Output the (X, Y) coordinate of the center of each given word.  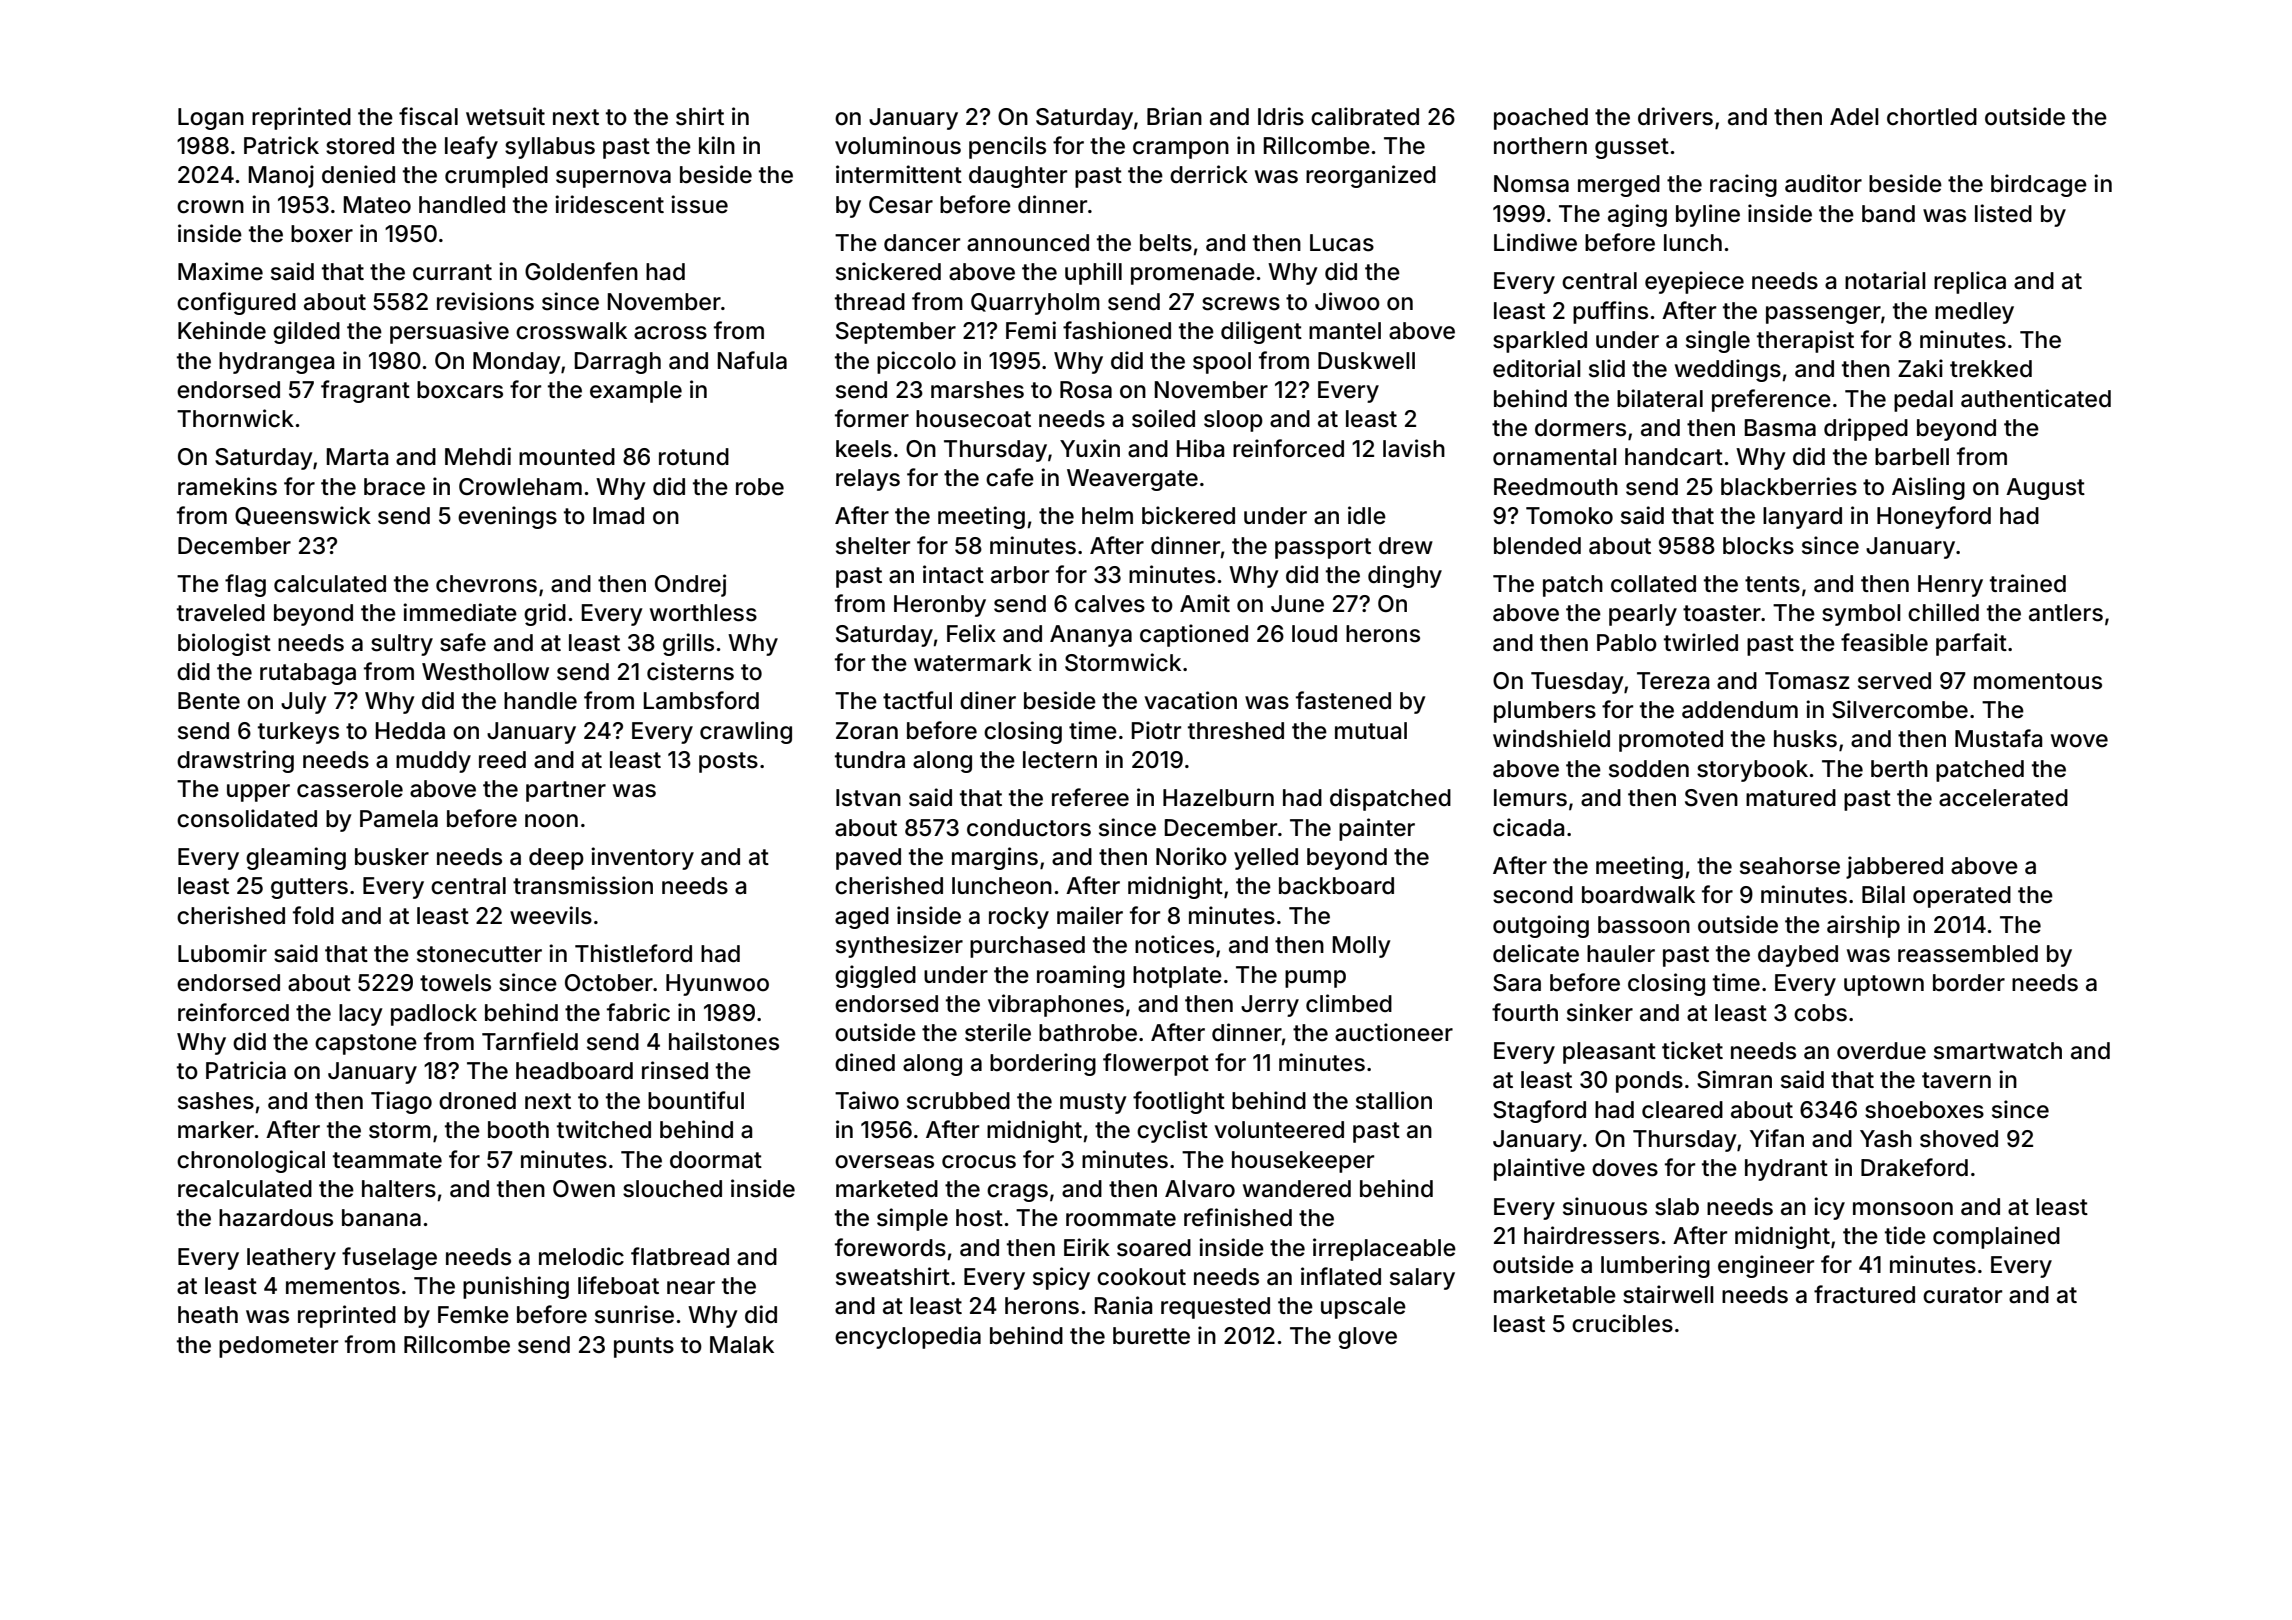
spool (1222, 363)
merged (1619, 186)
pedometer (278, 1347)
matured (1791, 798)
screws (1241, 304)
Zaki (1920, 368)
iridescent (609, 204)
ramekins (227, 486)
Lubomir (222, 953)
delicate (1536, 953)
